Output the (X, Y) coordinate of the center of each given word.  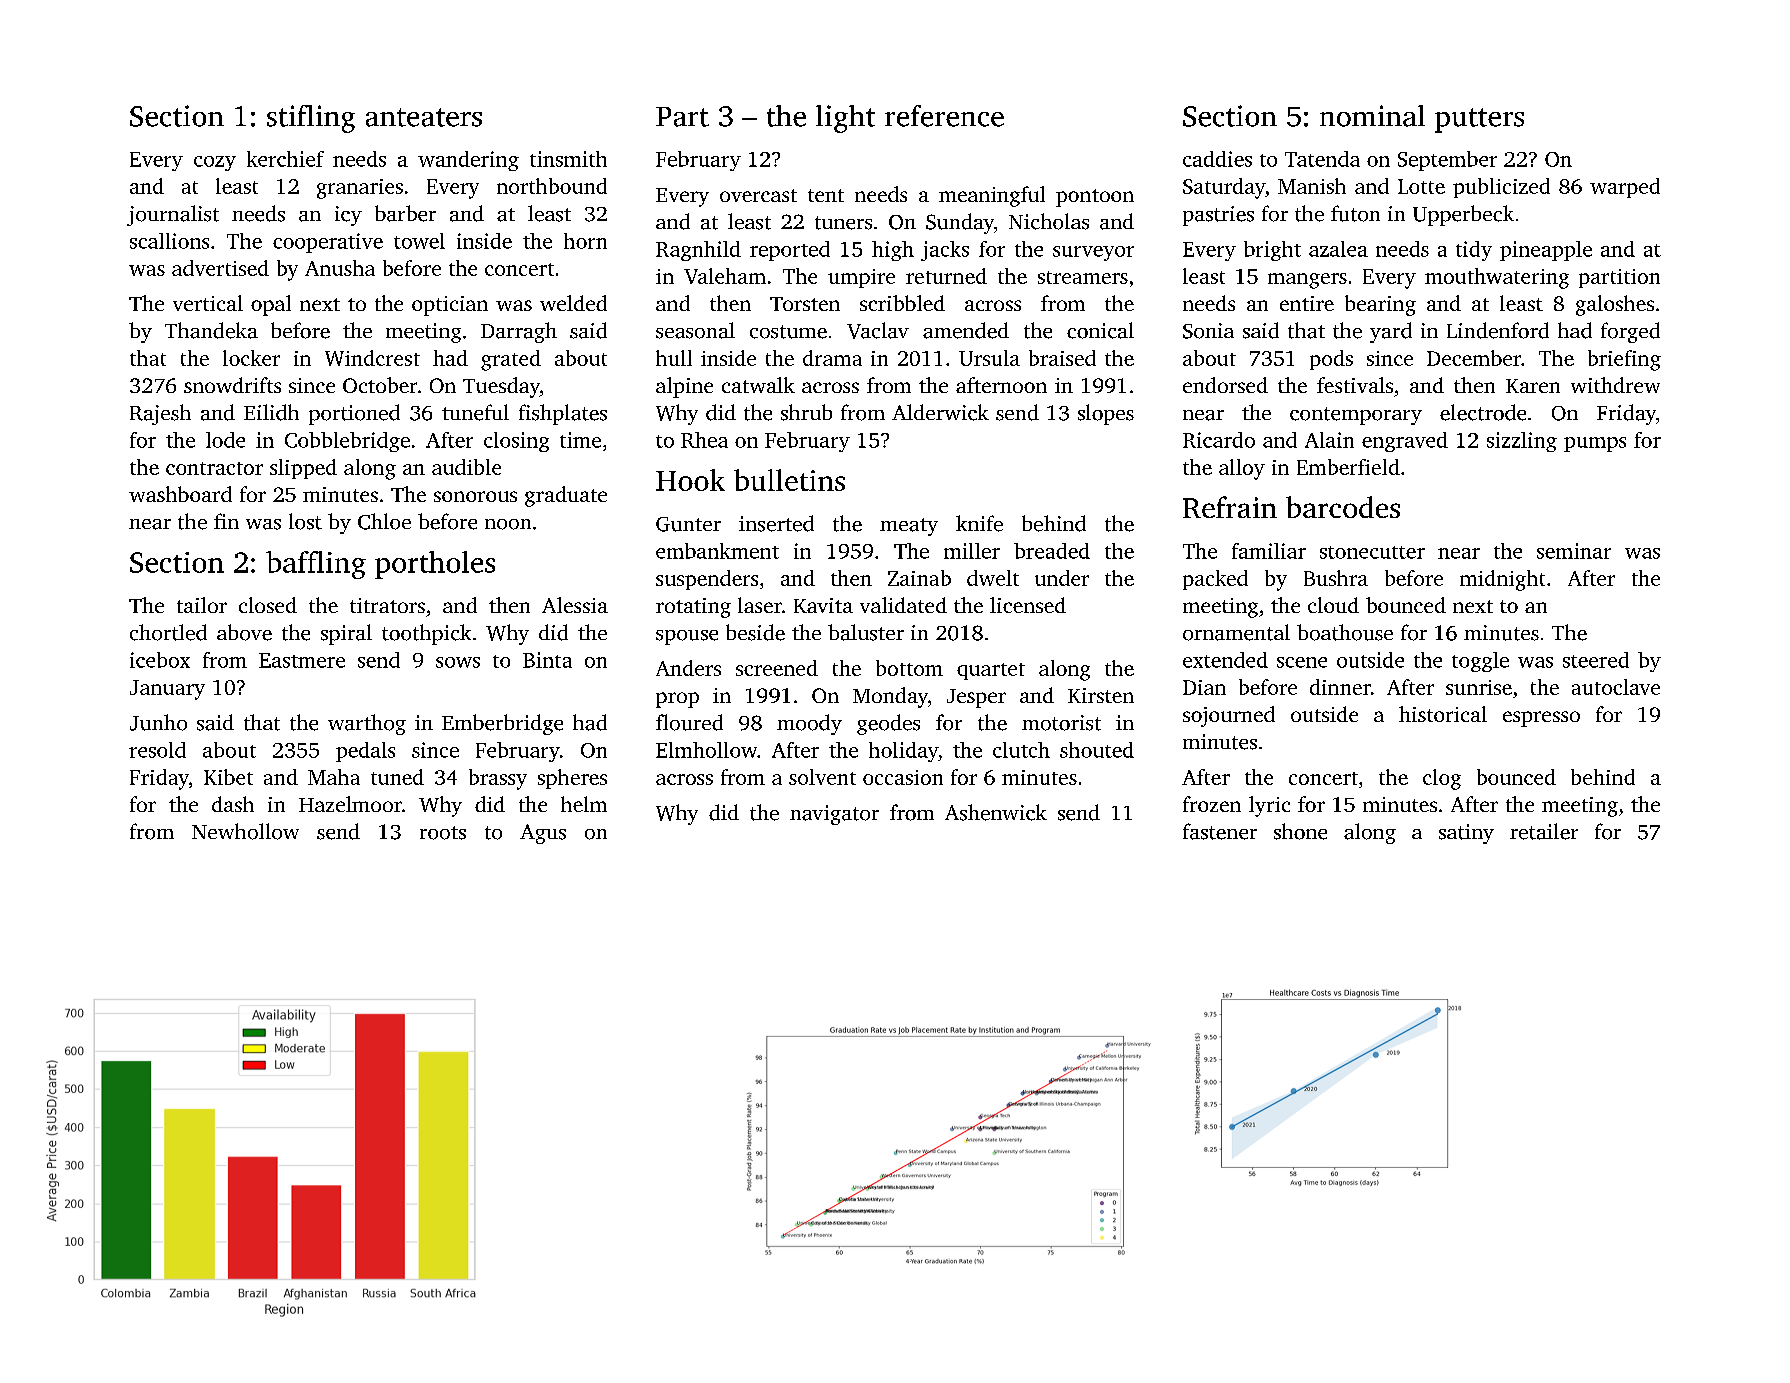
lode (225, 440)
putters (1479, 120)
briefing (1624, 360)
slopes (1106, 414)
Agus (543, 834)
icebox (160, 660)
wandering (468, 161)
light (845, 119)
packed (1215, 580)
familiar (1269, 551)
